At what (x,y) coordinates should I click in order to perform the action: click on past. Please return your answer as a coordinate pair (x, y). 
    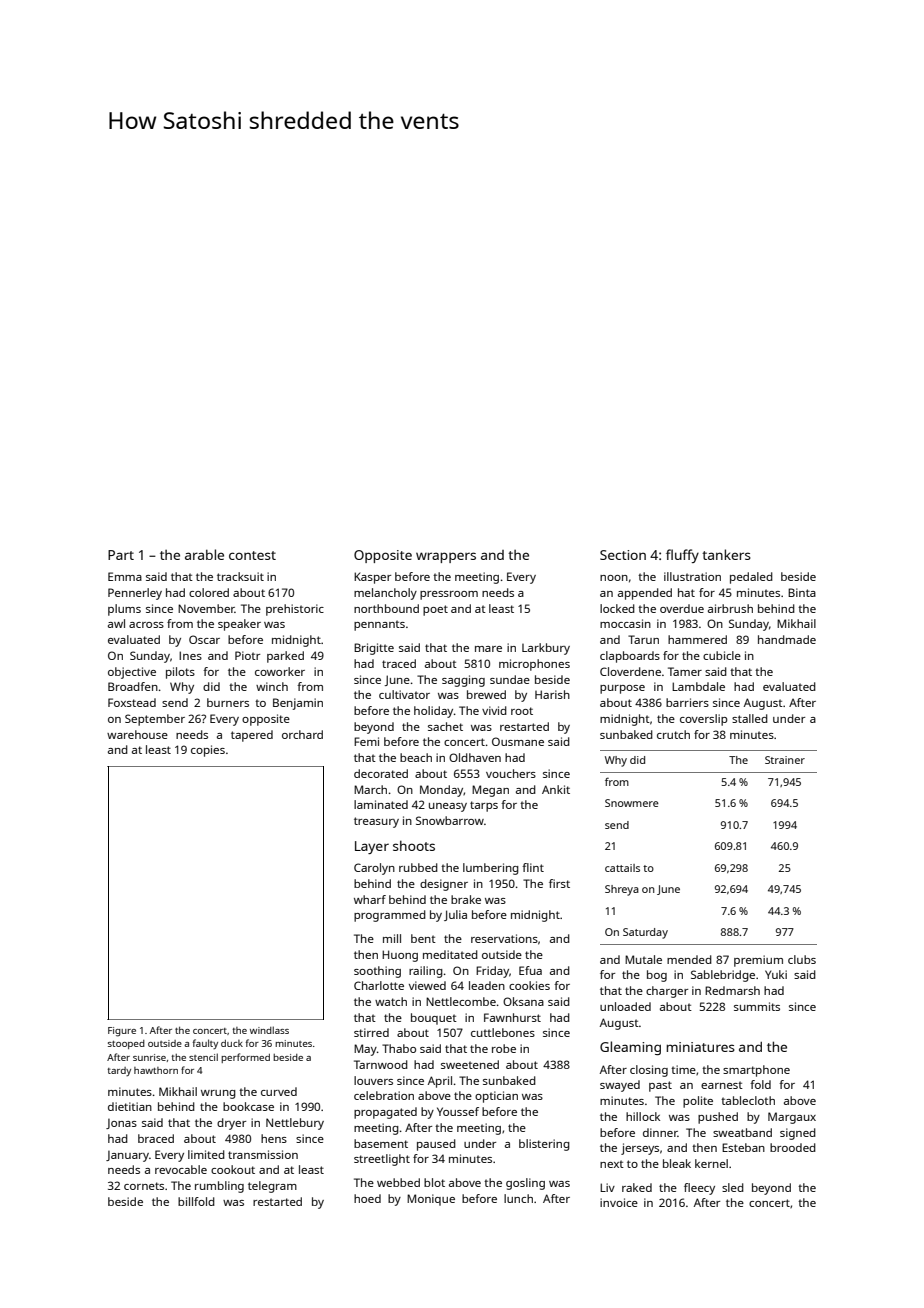
    Looking at the image, I should click on (660, 1086).
